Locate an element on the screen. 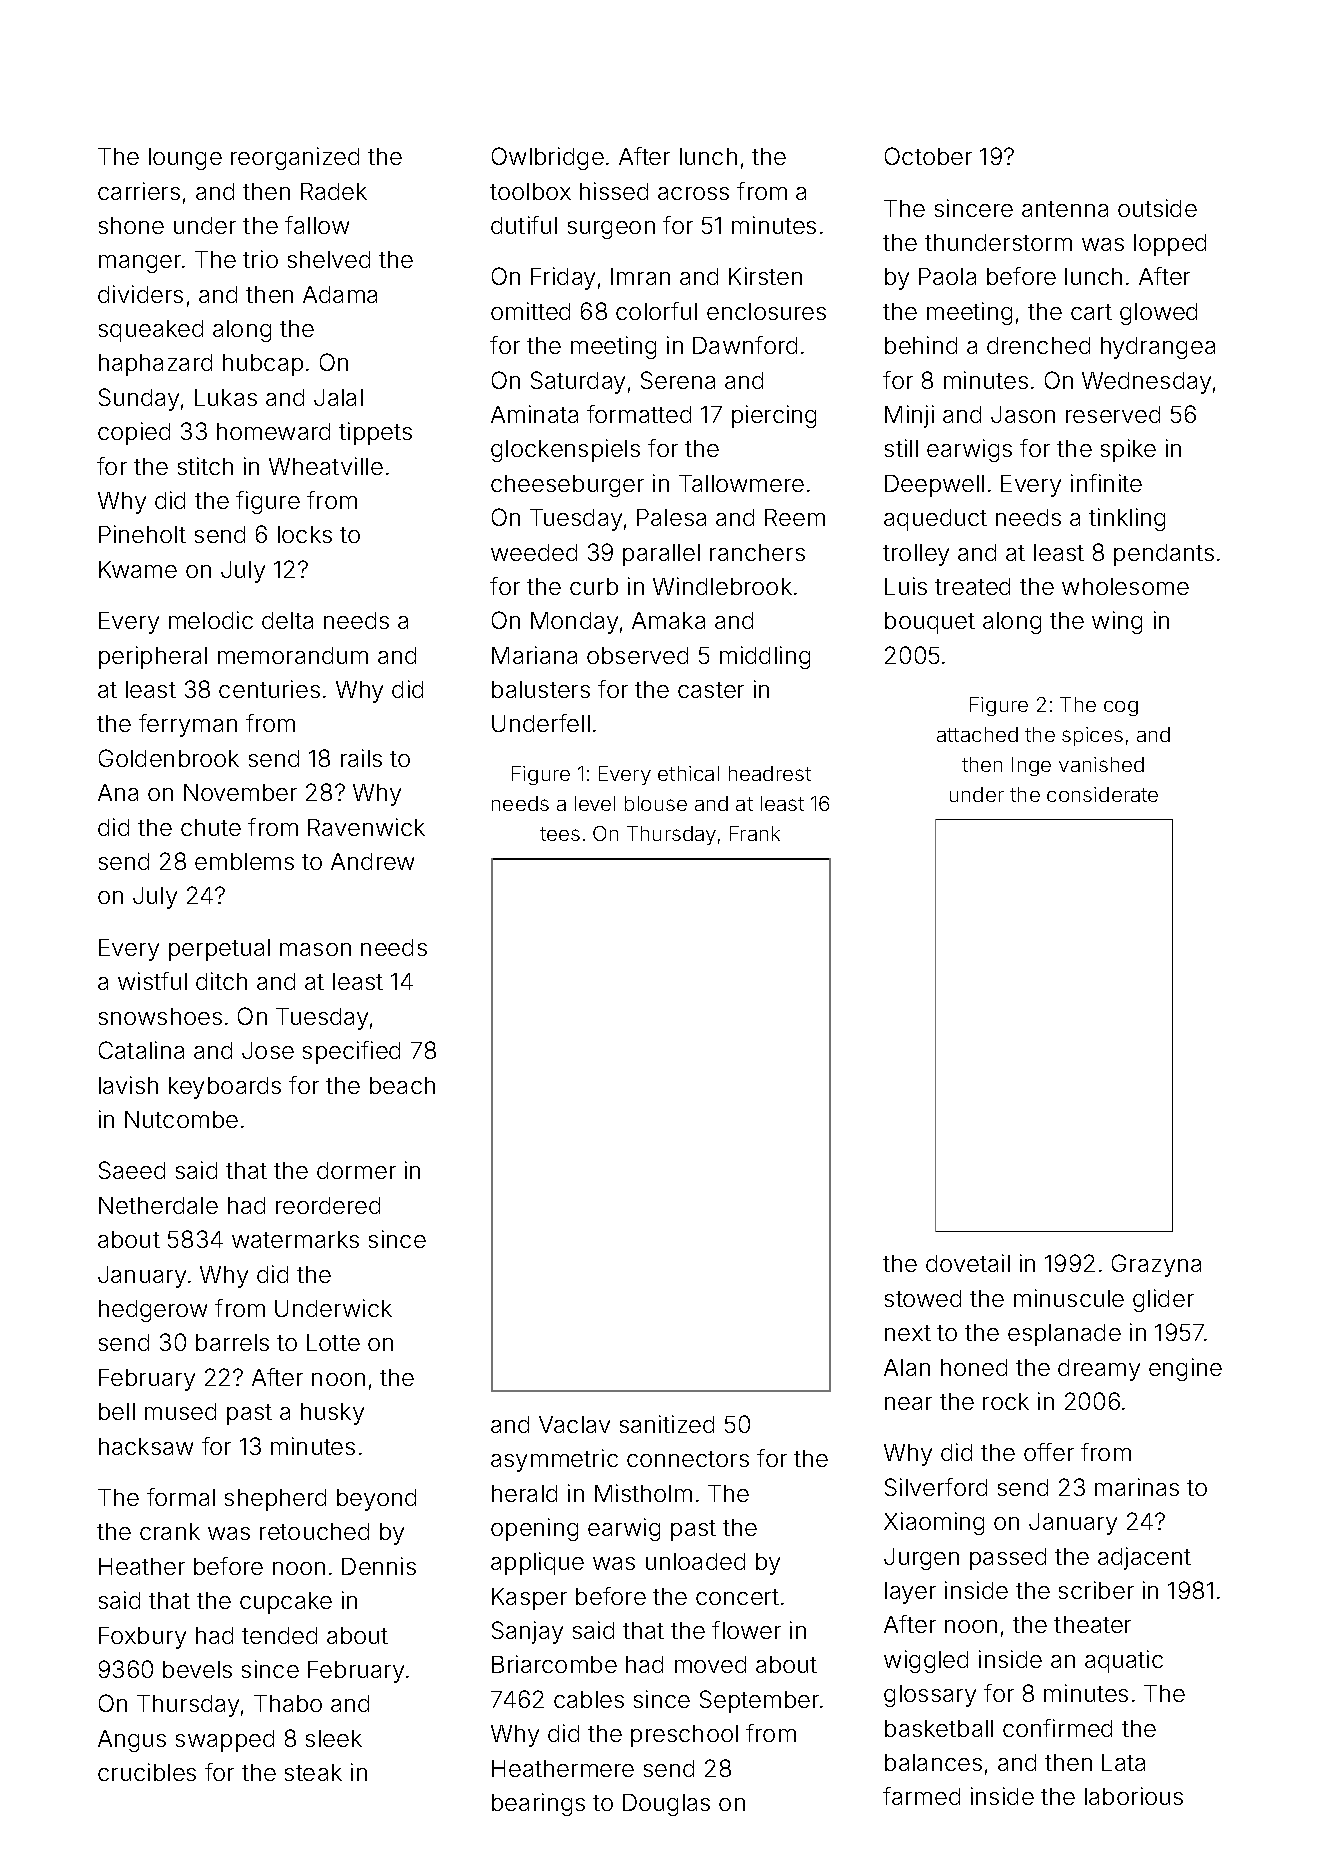 The height and width of the screenshot is (1870, 1322). ferryman is located at coordinates (188, 725).
